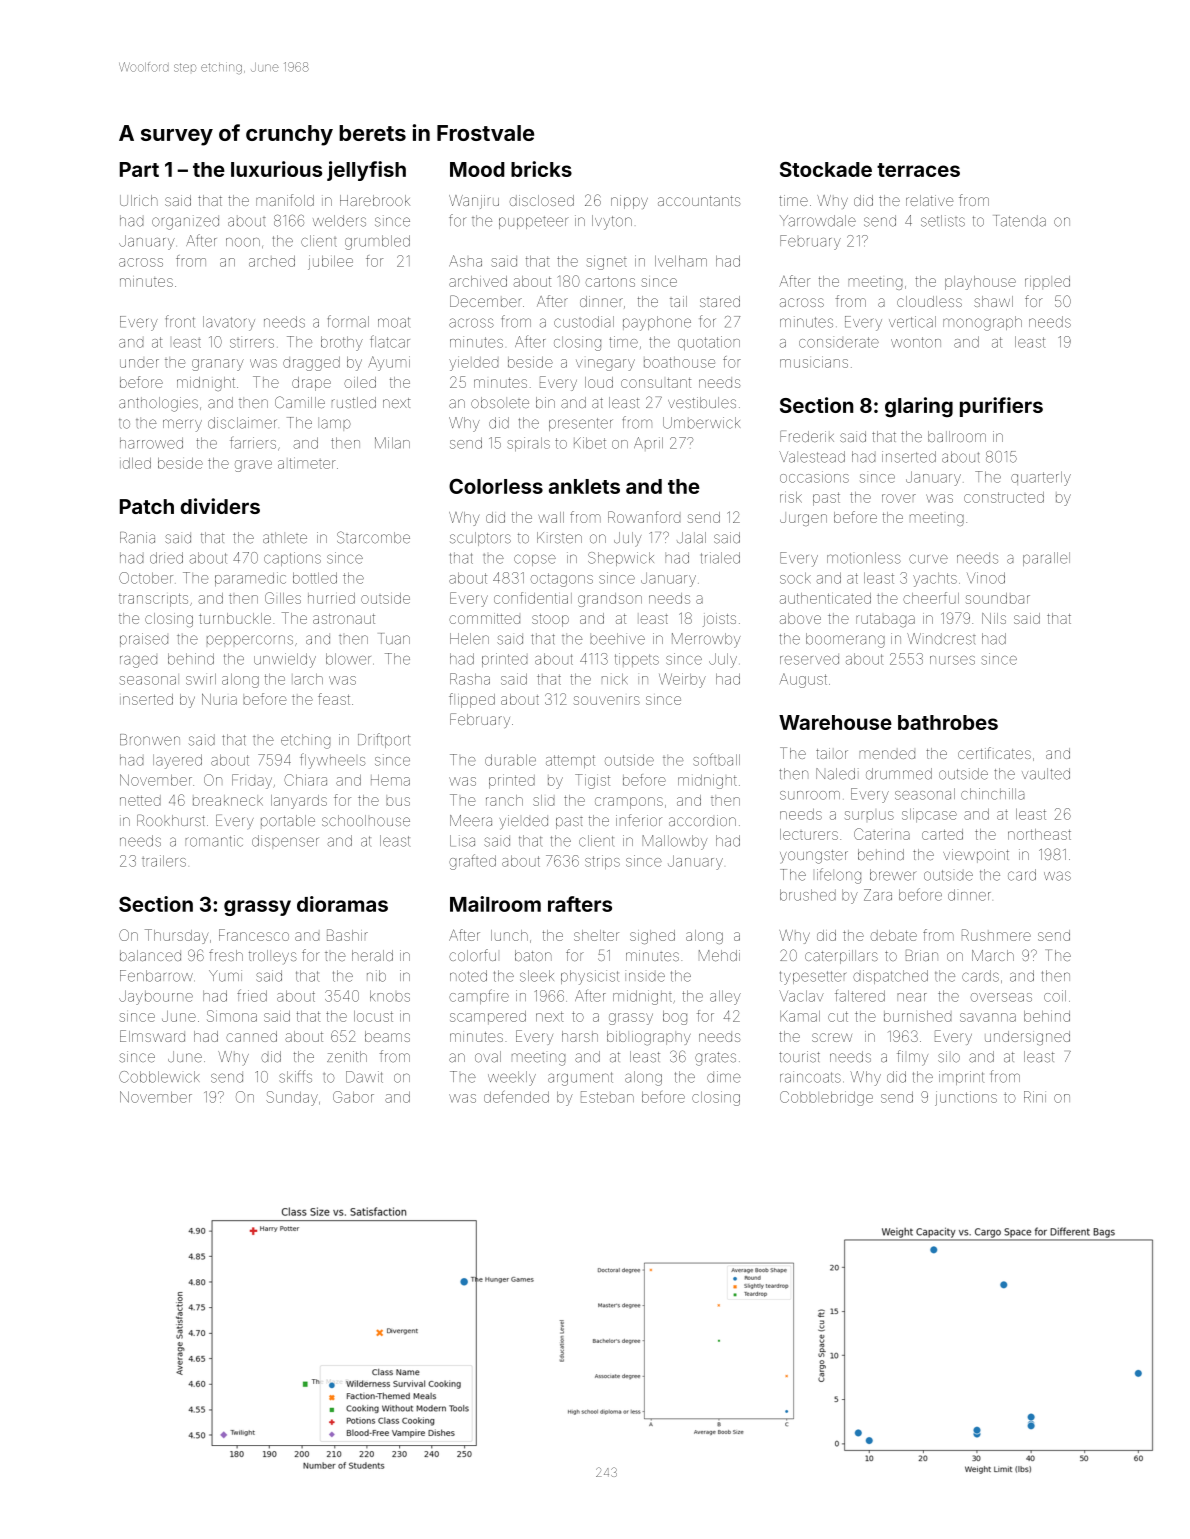  Describe the element at coordinates (994, 753) in the screenshot. I see `certificates` at that location.
